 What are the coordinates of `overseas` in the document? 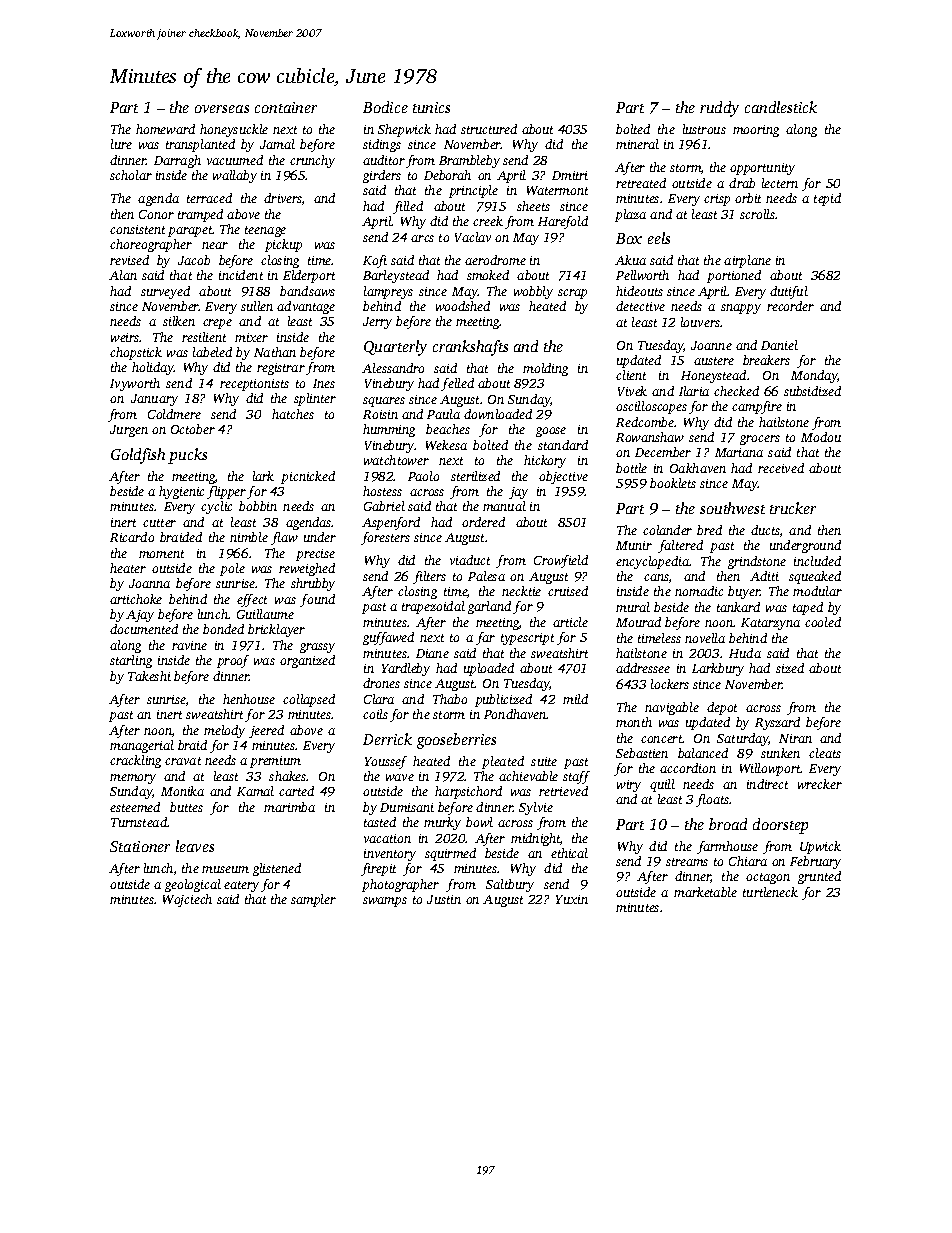 It's located at (222, 109).
